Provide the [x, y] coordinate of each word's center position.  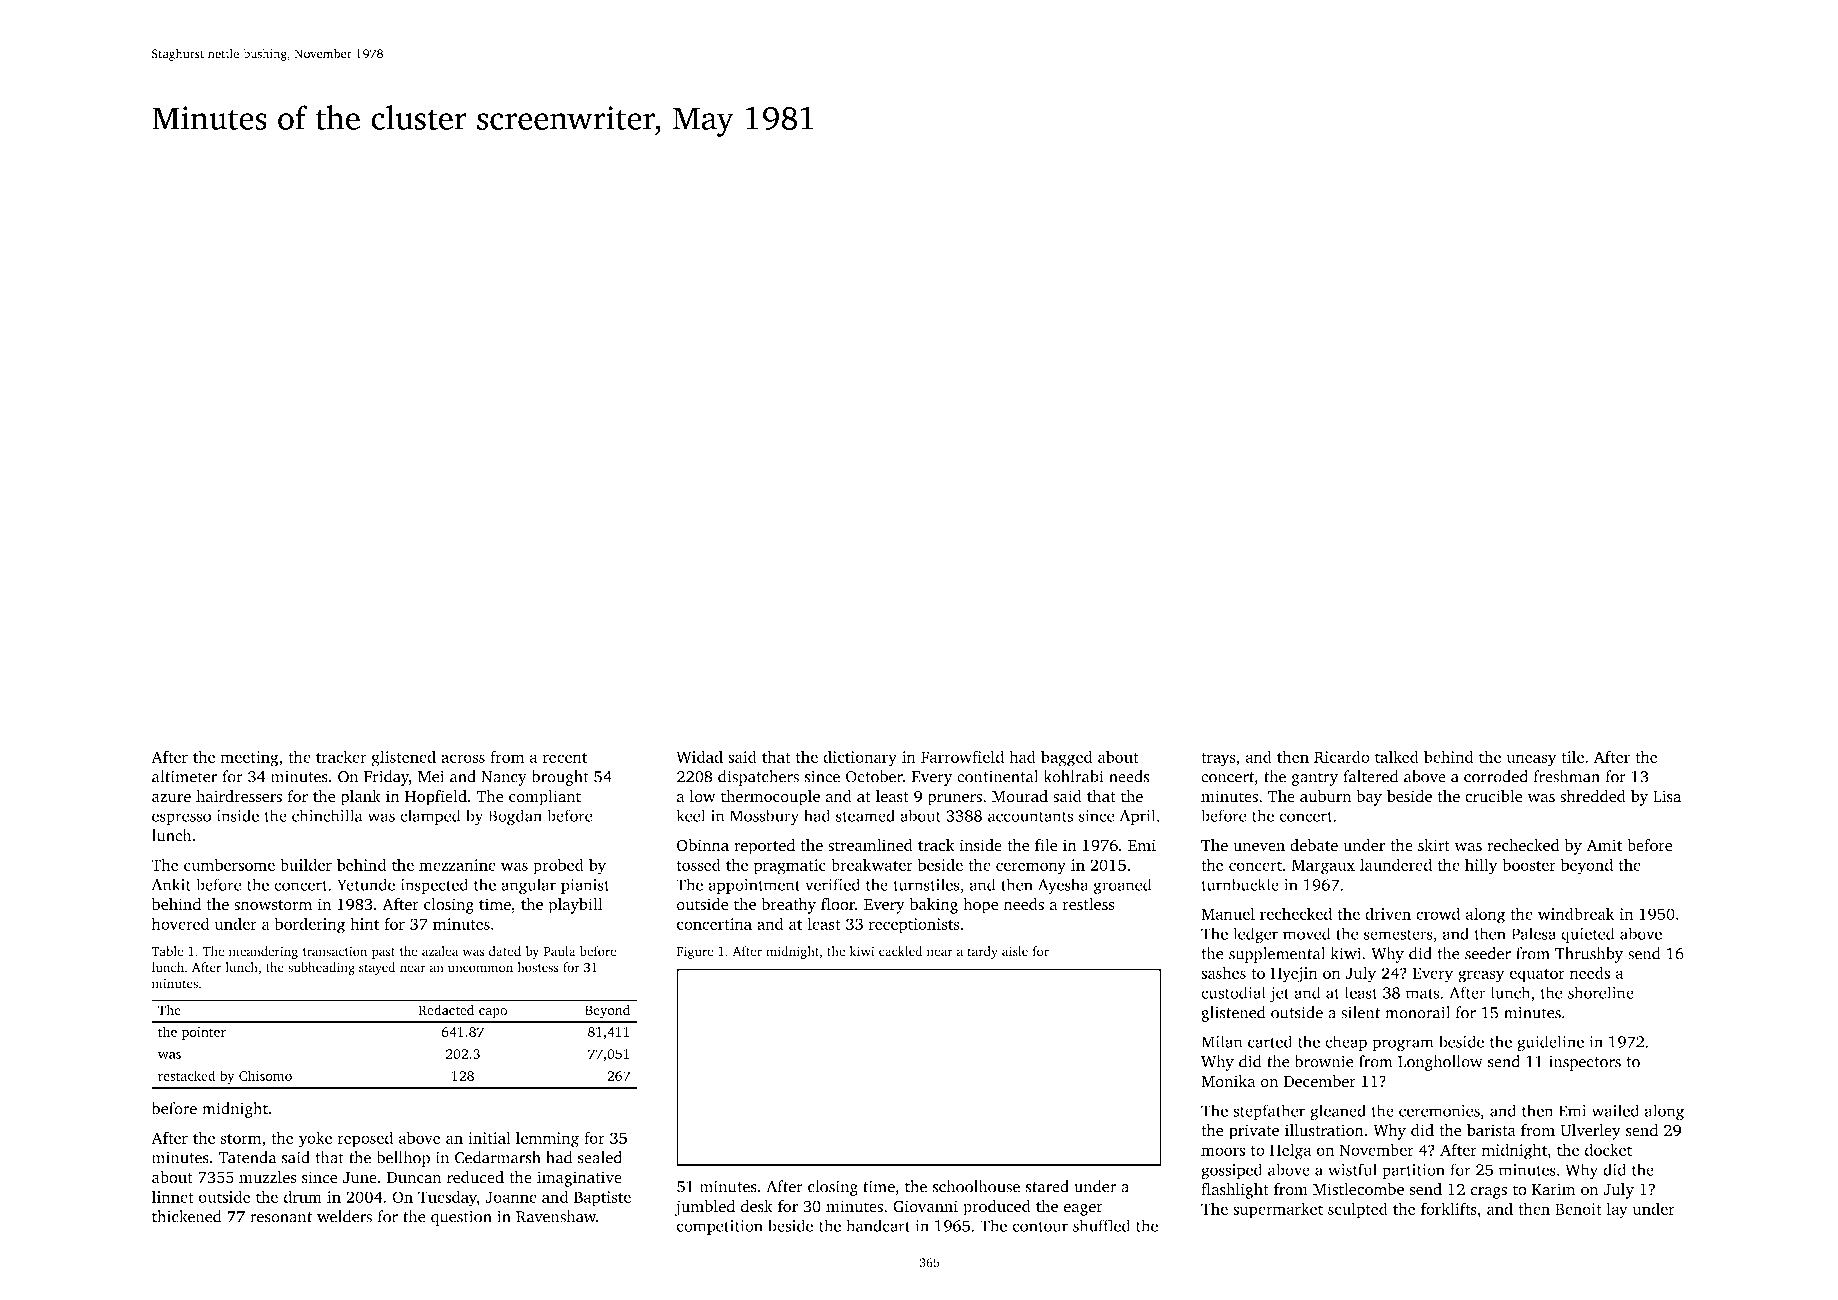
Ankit [171, 884]
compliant [545, 798]
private [1254, 1132]
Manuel [1228, 914]
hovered [180, 923]
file [1046, 845]
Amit [1604, 845]
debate [1314, 845]
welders [344, 1216]
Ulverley [1590, 1132]
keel [690, 815]
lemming [547, 1140]
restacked [187, 1075]
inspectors [1585, 1063]
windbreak [1576, 913]
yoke [315, 1139]
